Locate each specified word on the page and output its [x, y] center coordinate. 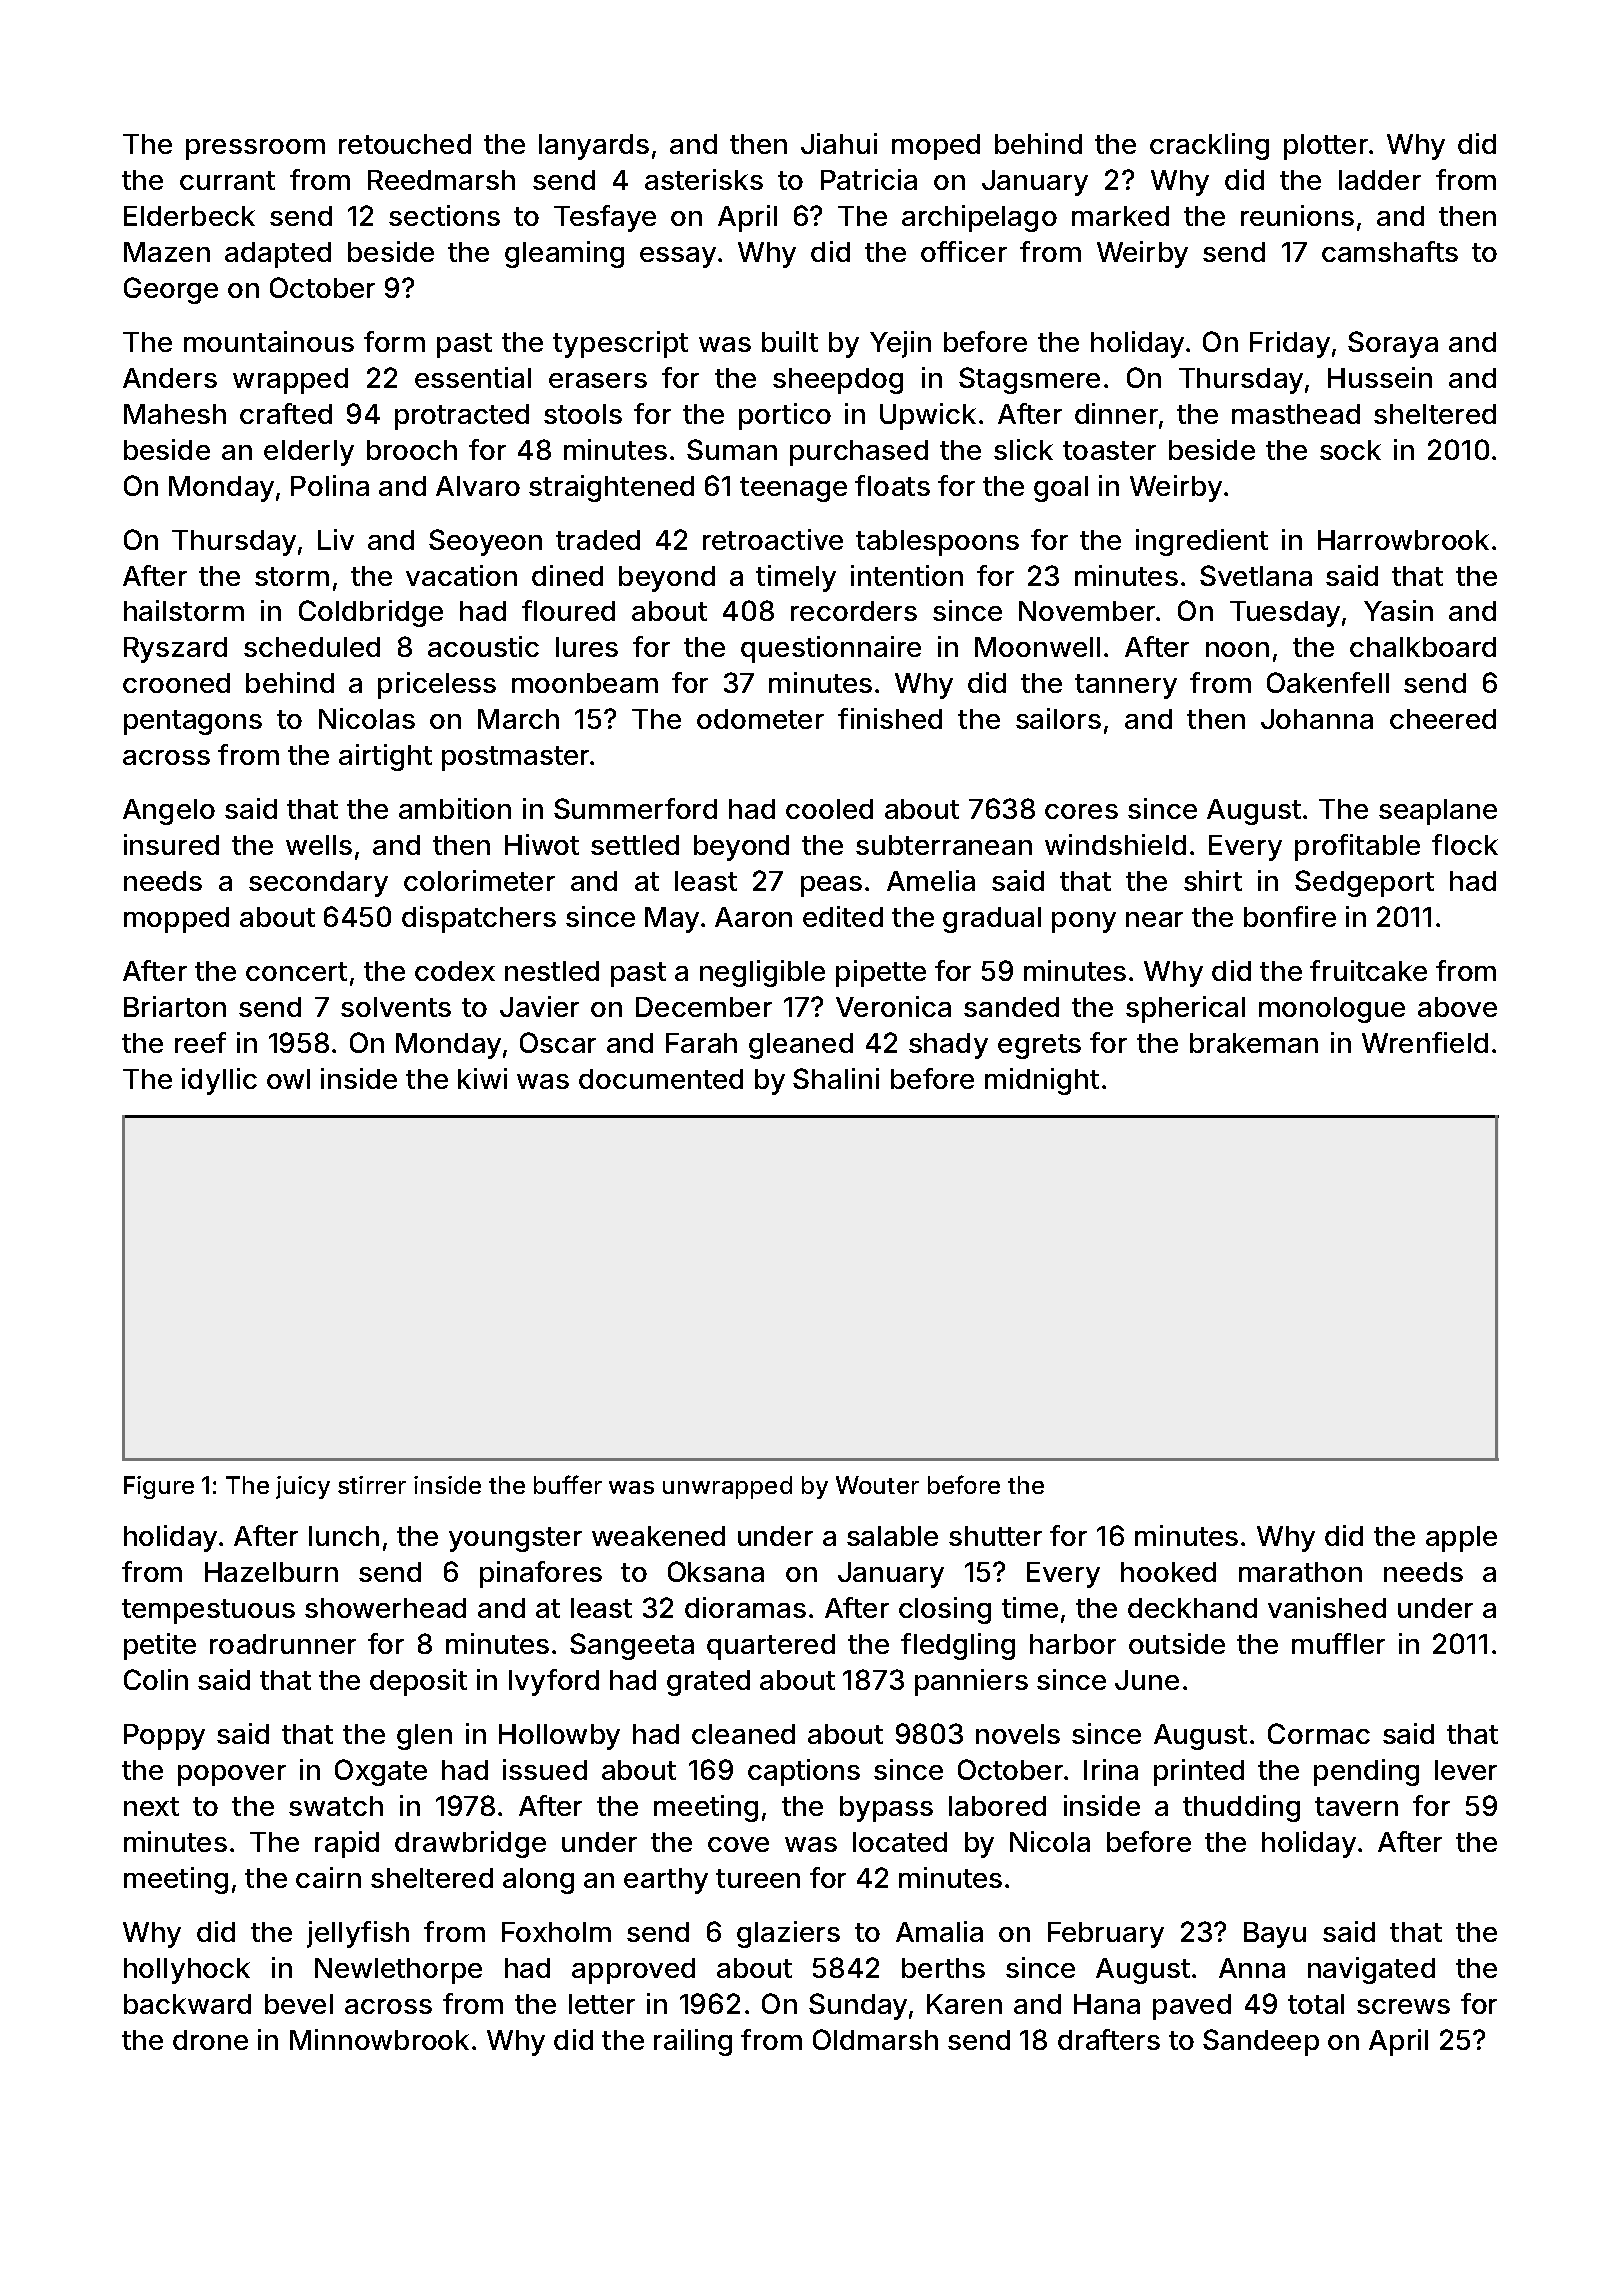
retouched [405, 144]
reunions [1297, 215]
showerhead [385, 1608]
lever [1466, 1770]
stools [583, 414]
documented [661, 1079]
